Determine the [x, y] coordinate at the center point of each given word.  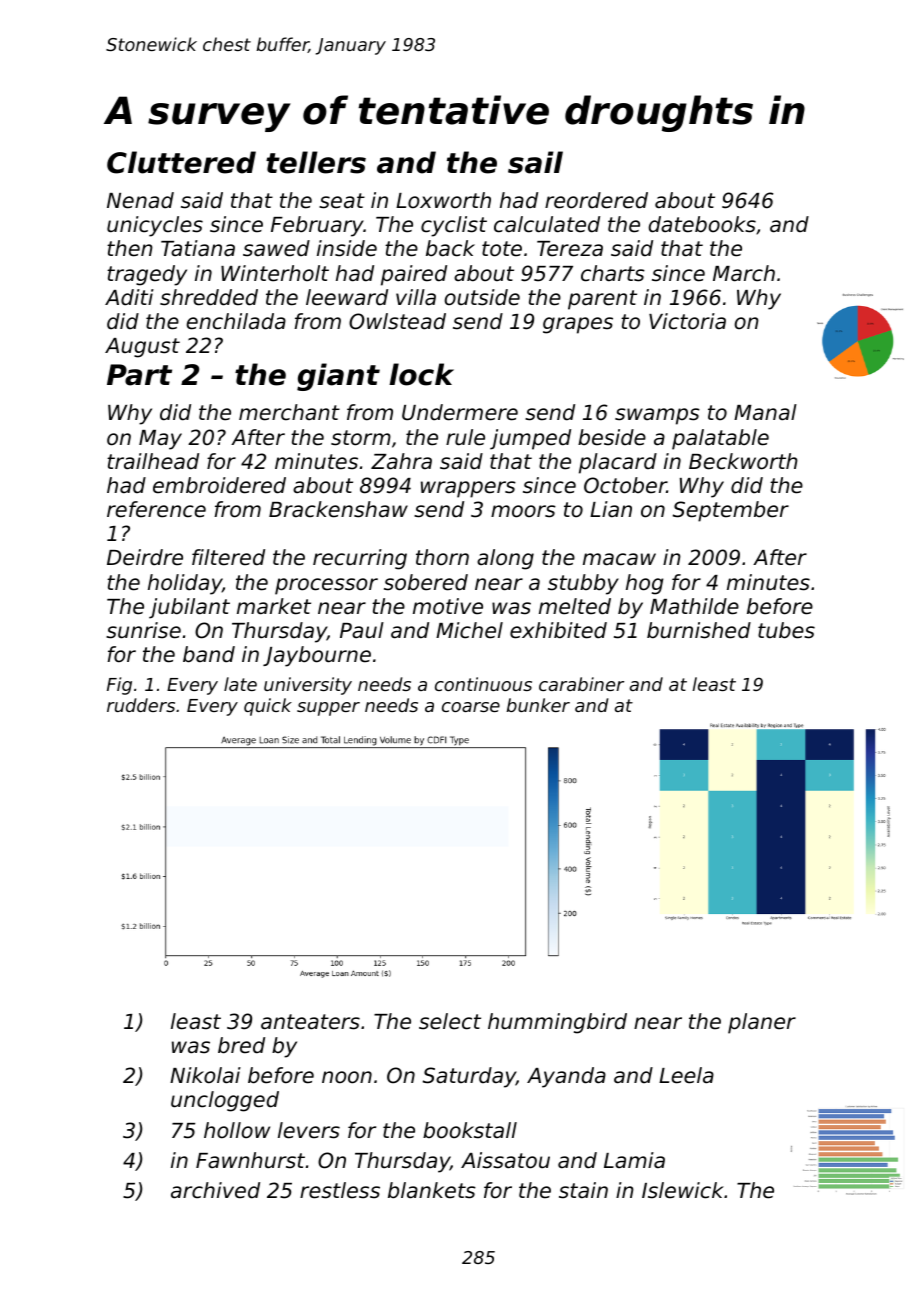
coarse [471, 707]
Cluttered [181, 162]
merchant [289, 412]
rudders [141, 705]
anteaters [310, 1022]
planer [762, 1023]
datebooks [702, 224]
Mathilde [694, 606]
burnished [699, 630]
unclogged [225, 1101]
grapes [578, 325]
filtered [228, 557]
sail [535, 162]
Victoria [687, 321]
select [450, 1021]
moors [523, 511]
